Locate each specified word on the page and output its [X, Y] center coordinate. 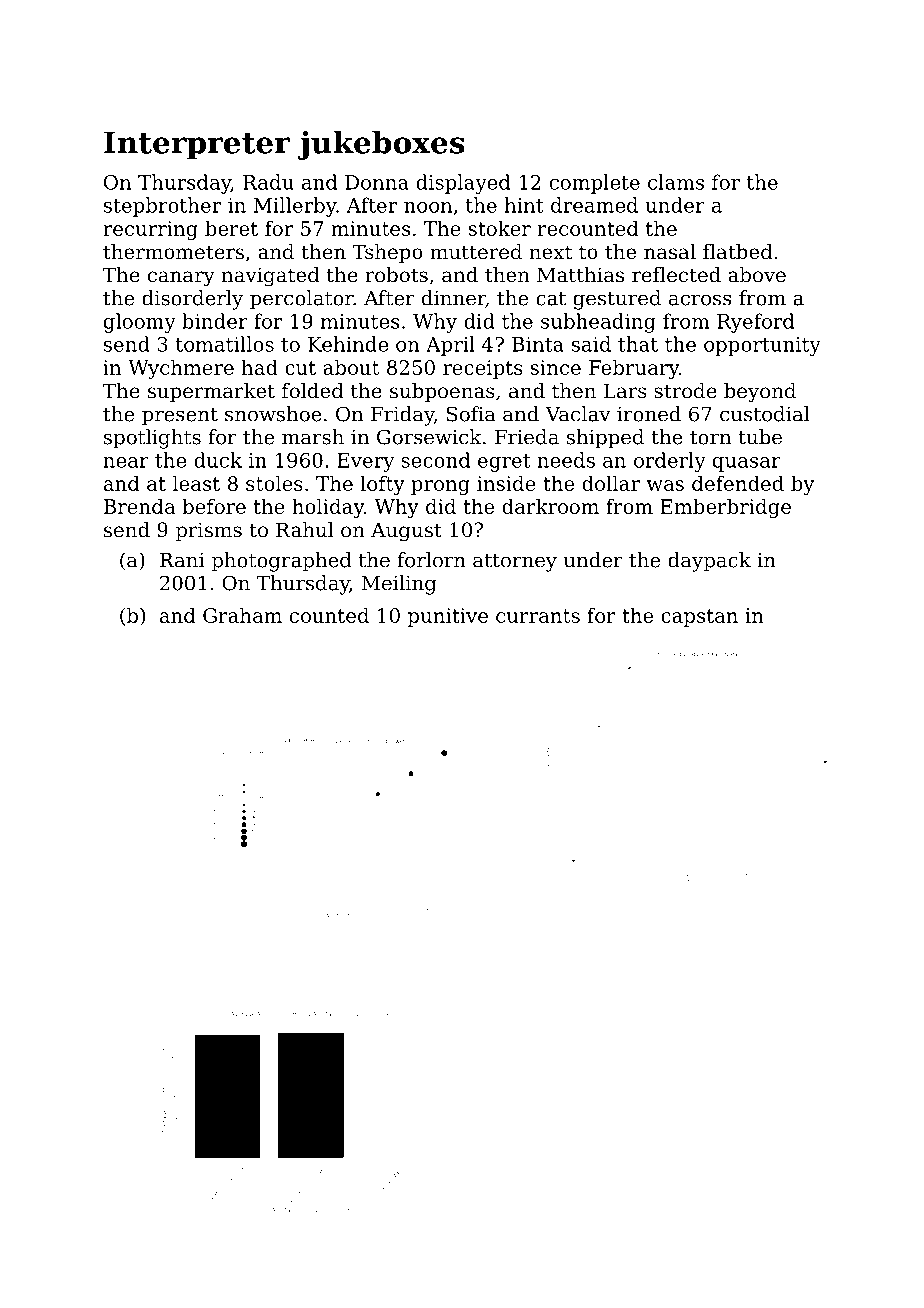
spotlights [152, 439]
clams [676, 182]
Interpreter [197, 145]
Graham [242, 615]
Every [366, 462]
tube [760, 437]
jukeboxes [381, 145]
